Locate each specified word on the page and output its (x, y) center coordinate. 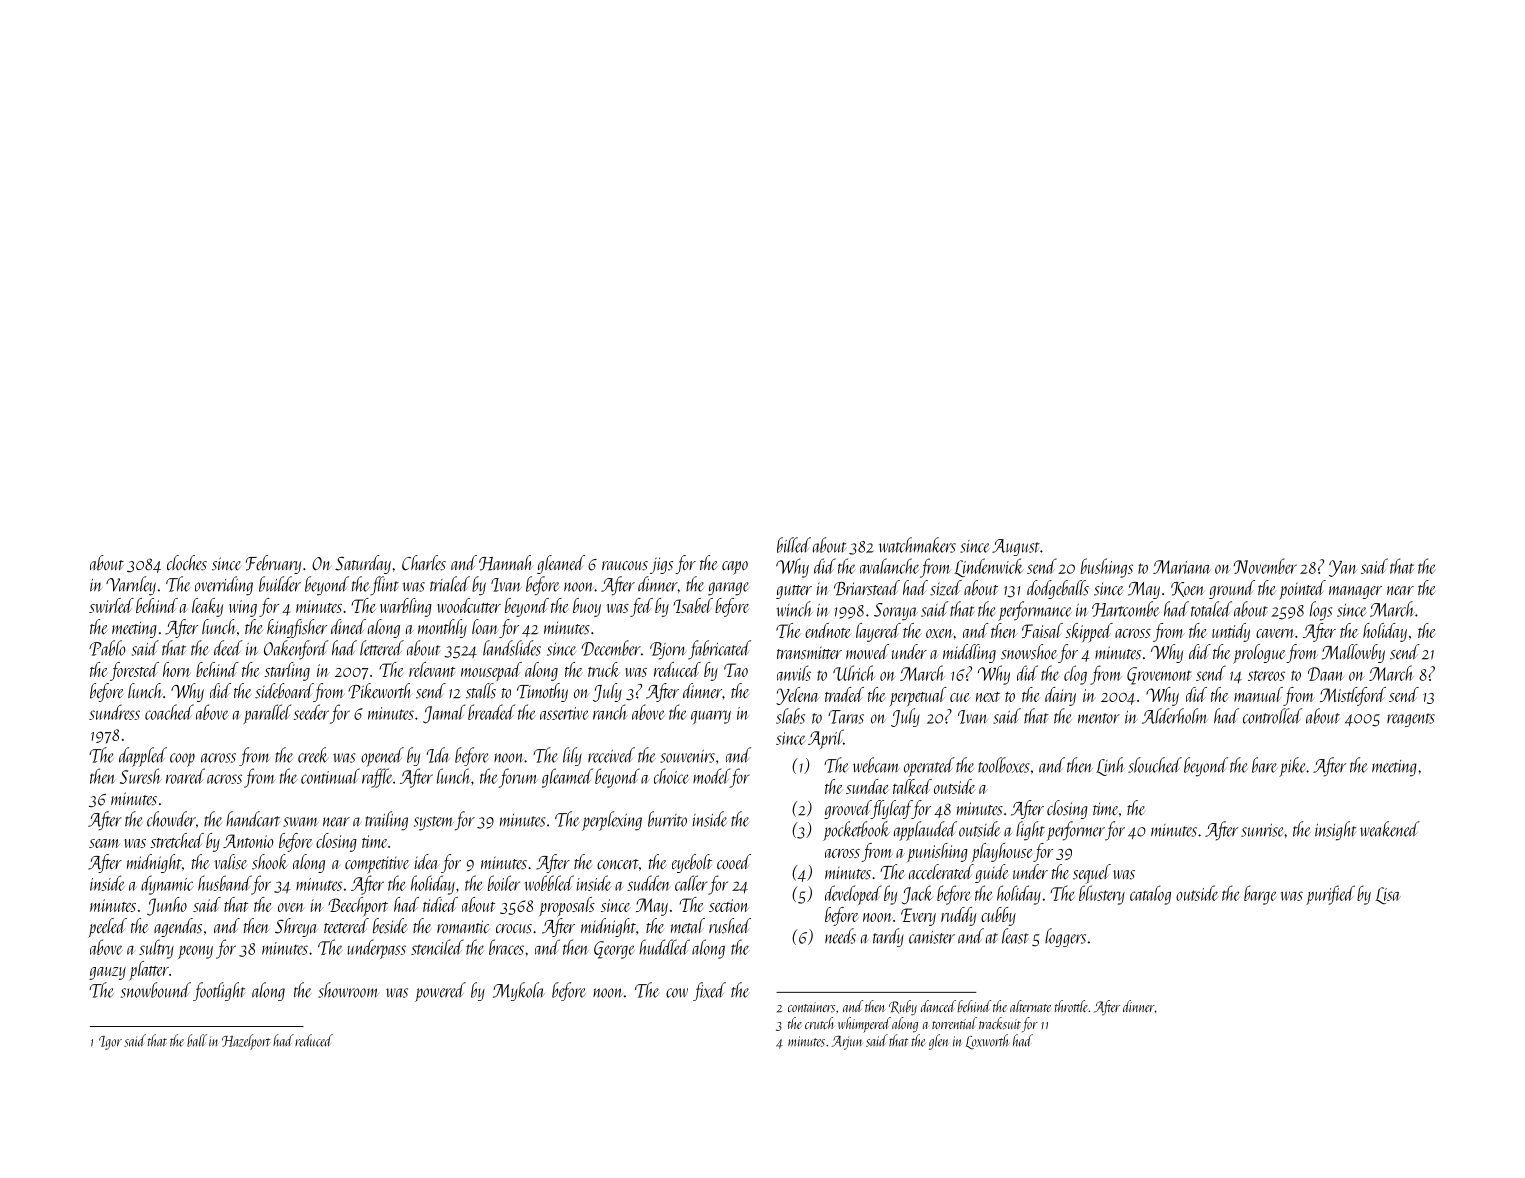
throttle (1071, 1006)
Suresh (141, 776)
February (273, 564)
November (1265, 566)
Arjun (847, 1043)
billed (794, 545)
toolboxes (1003, 765)
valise (230, 862)
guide (992, 873)
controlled (1273, 716)
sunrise (1262, 830)
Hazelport (246, 1042)
